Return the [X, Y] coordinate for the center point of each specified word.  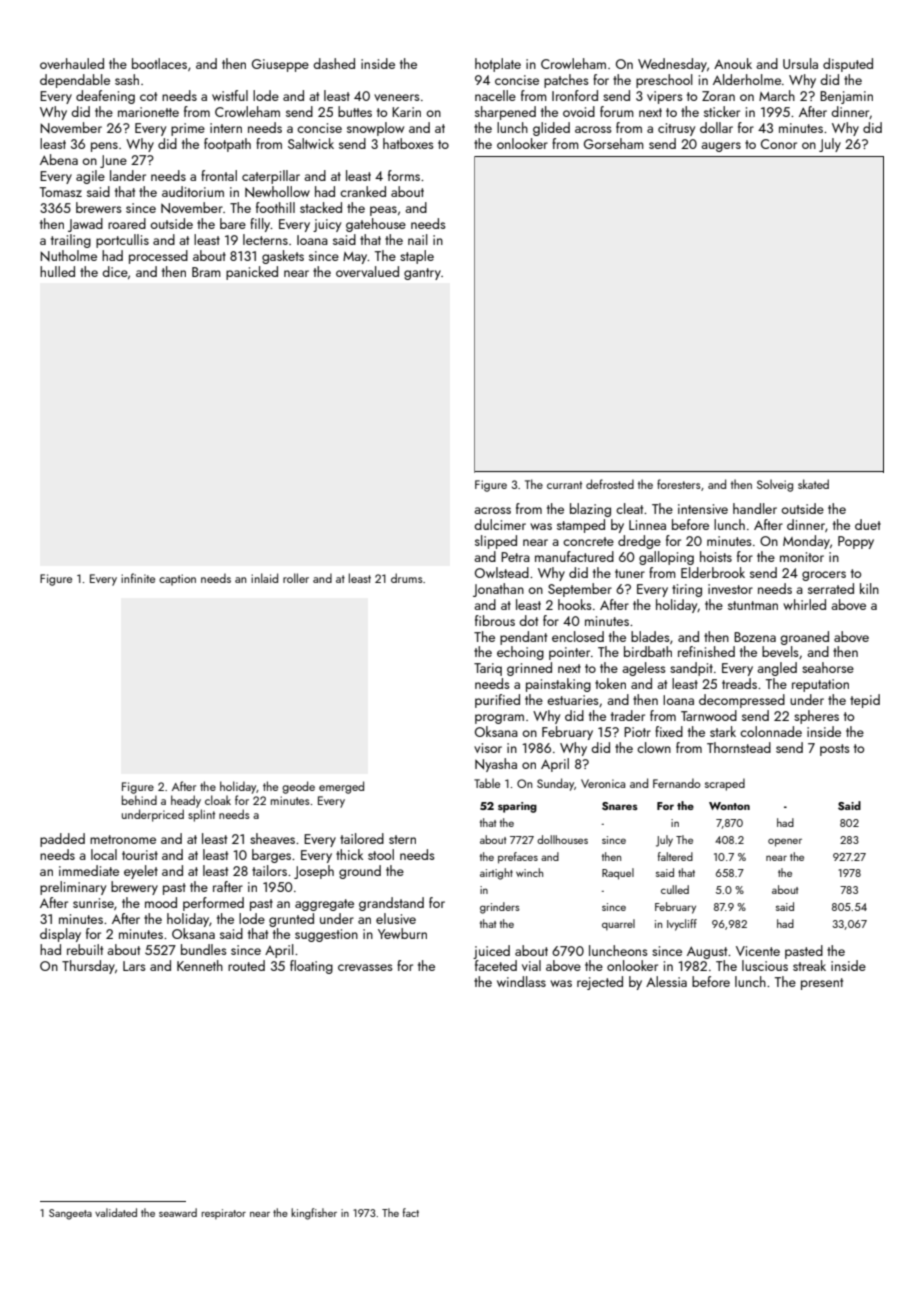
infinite [138, 578]
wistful [230, 95]
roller [296, 578]
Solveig [775, 485]
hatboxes [408, 143]
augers [721, 147]
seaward [178, 1212]
